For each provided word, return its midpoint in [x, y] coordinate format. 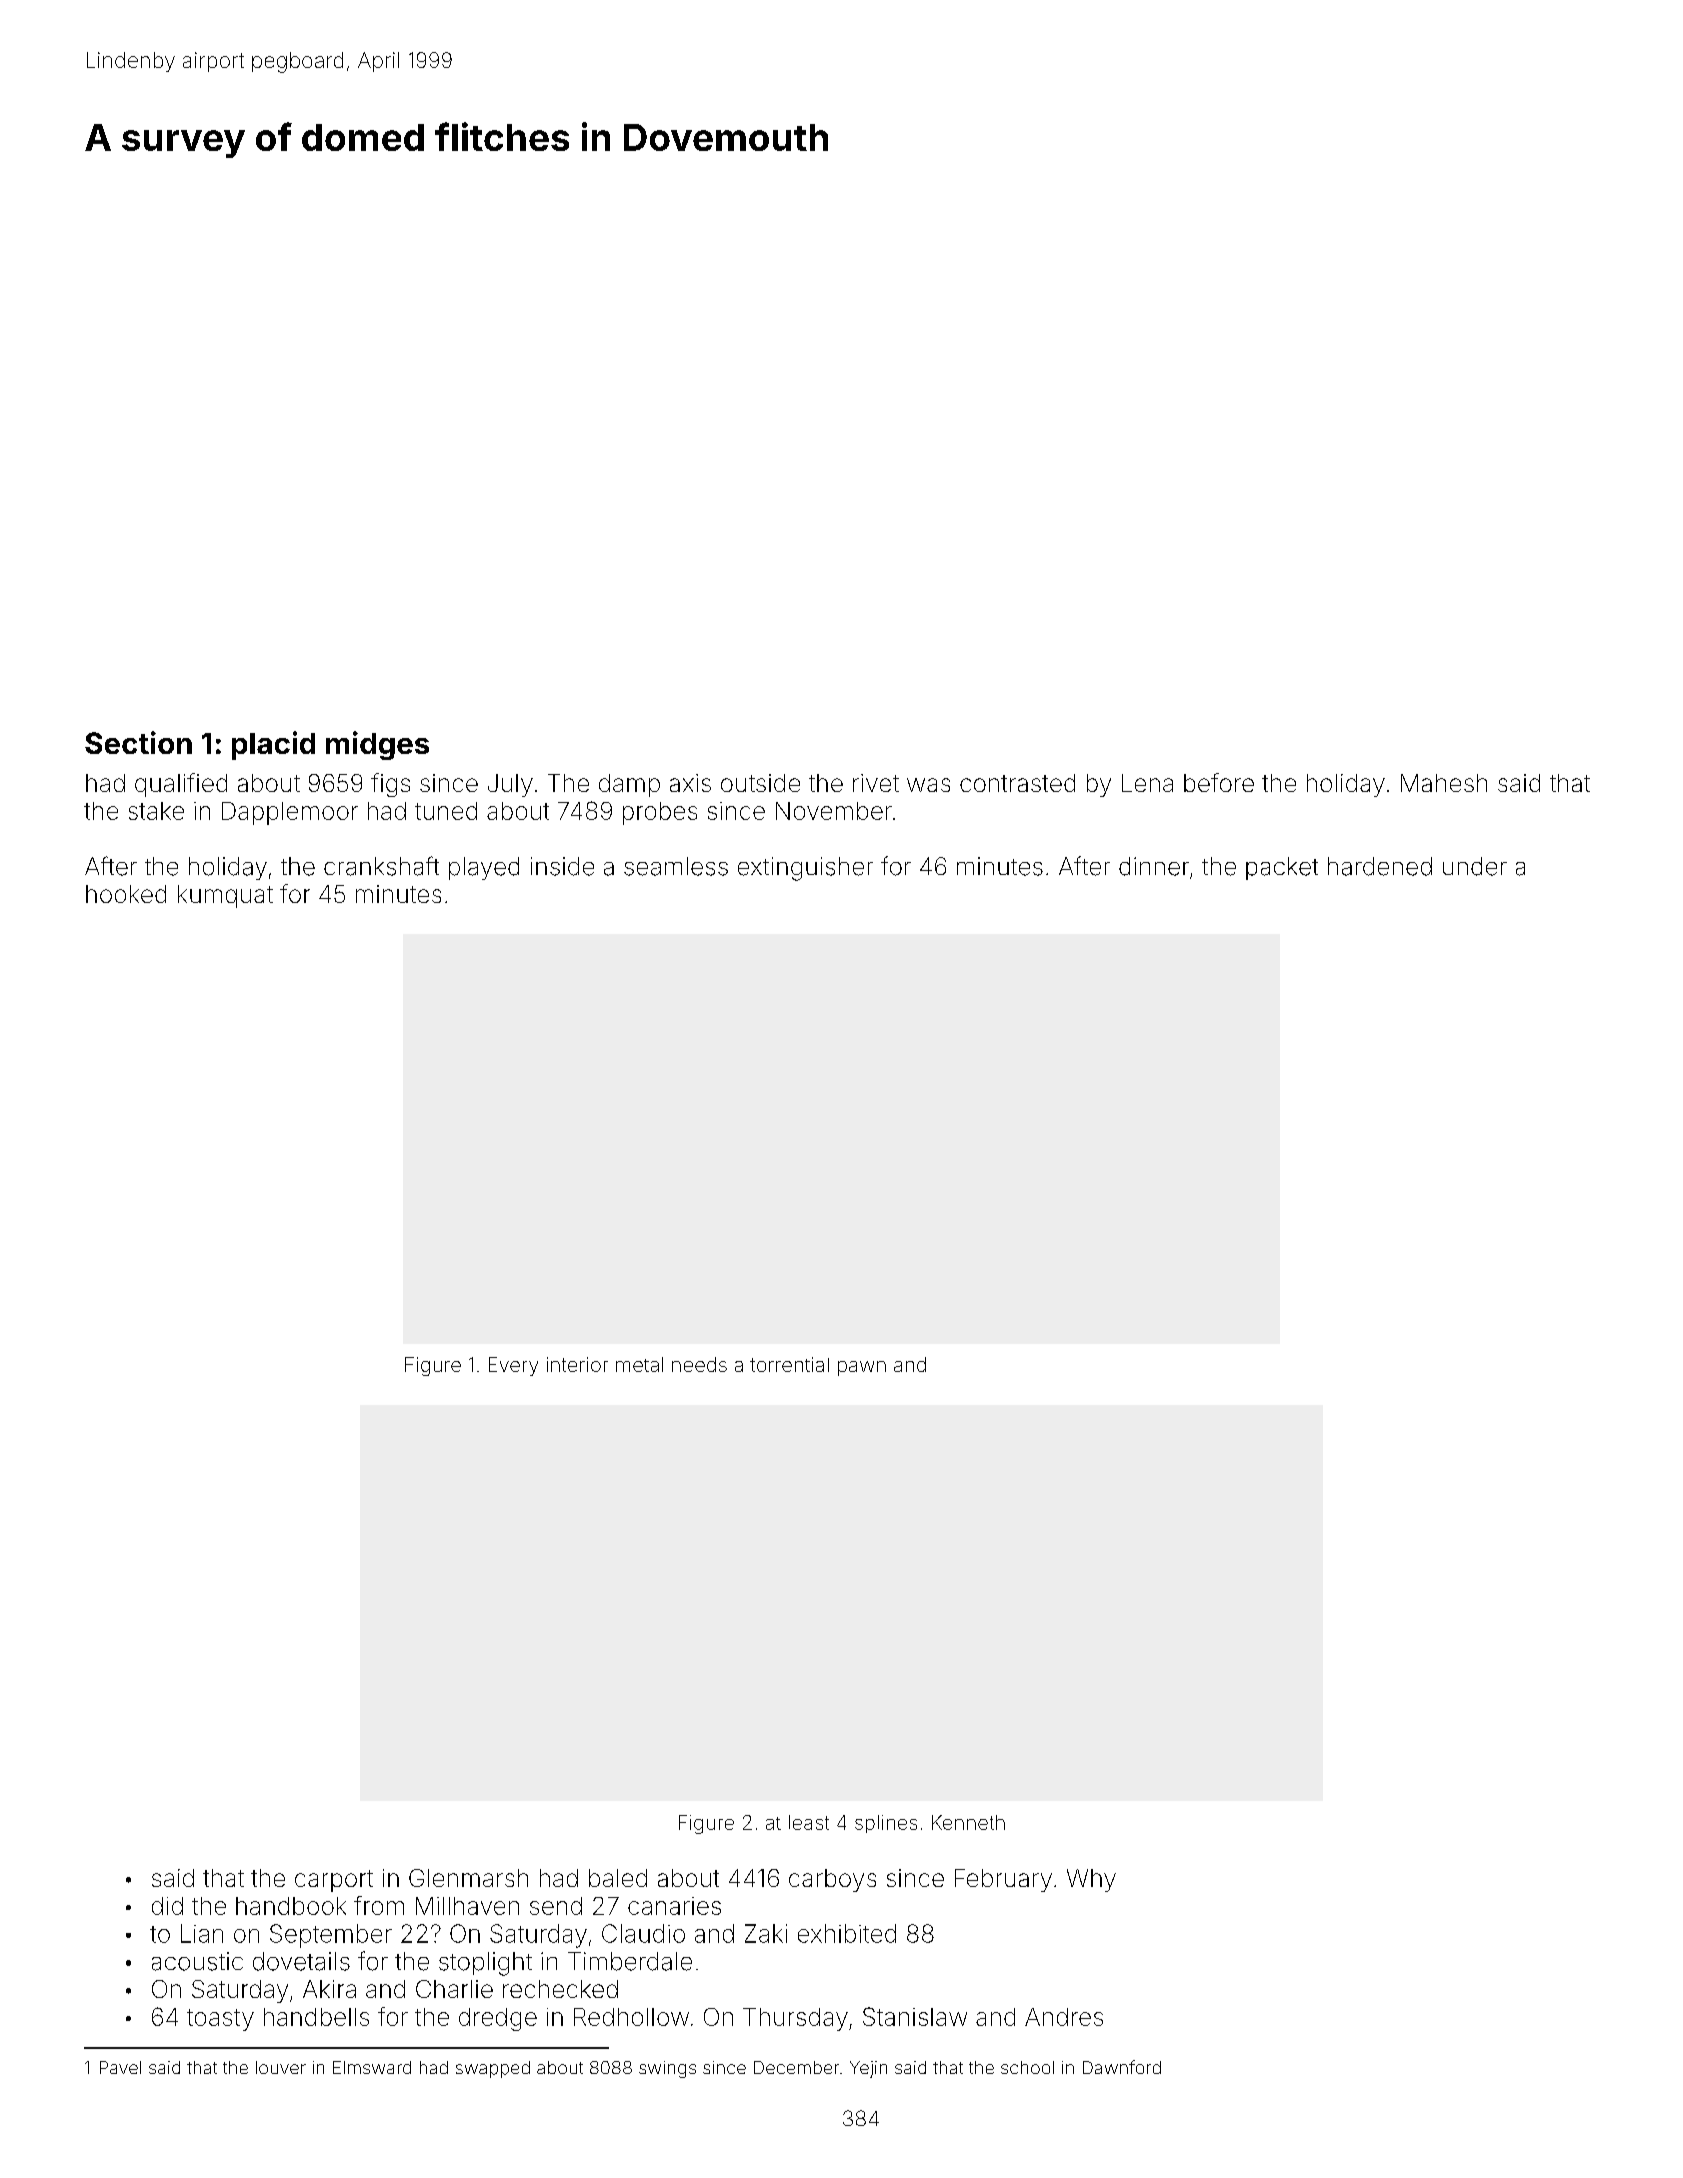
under [1475, 866]
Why [1091, 1880]
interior [577, 1364]
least [809, 1822]
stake [156, 811]
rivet [876, 783]
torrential [789, 1364]
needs [699, 1364]
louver [281, 2067]
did [167, 1906]
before [1219, 782]
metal [639, 1364]
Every [513, 1366]
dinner [1154, 866]
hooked [126, 894]
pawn [862, 1368]
